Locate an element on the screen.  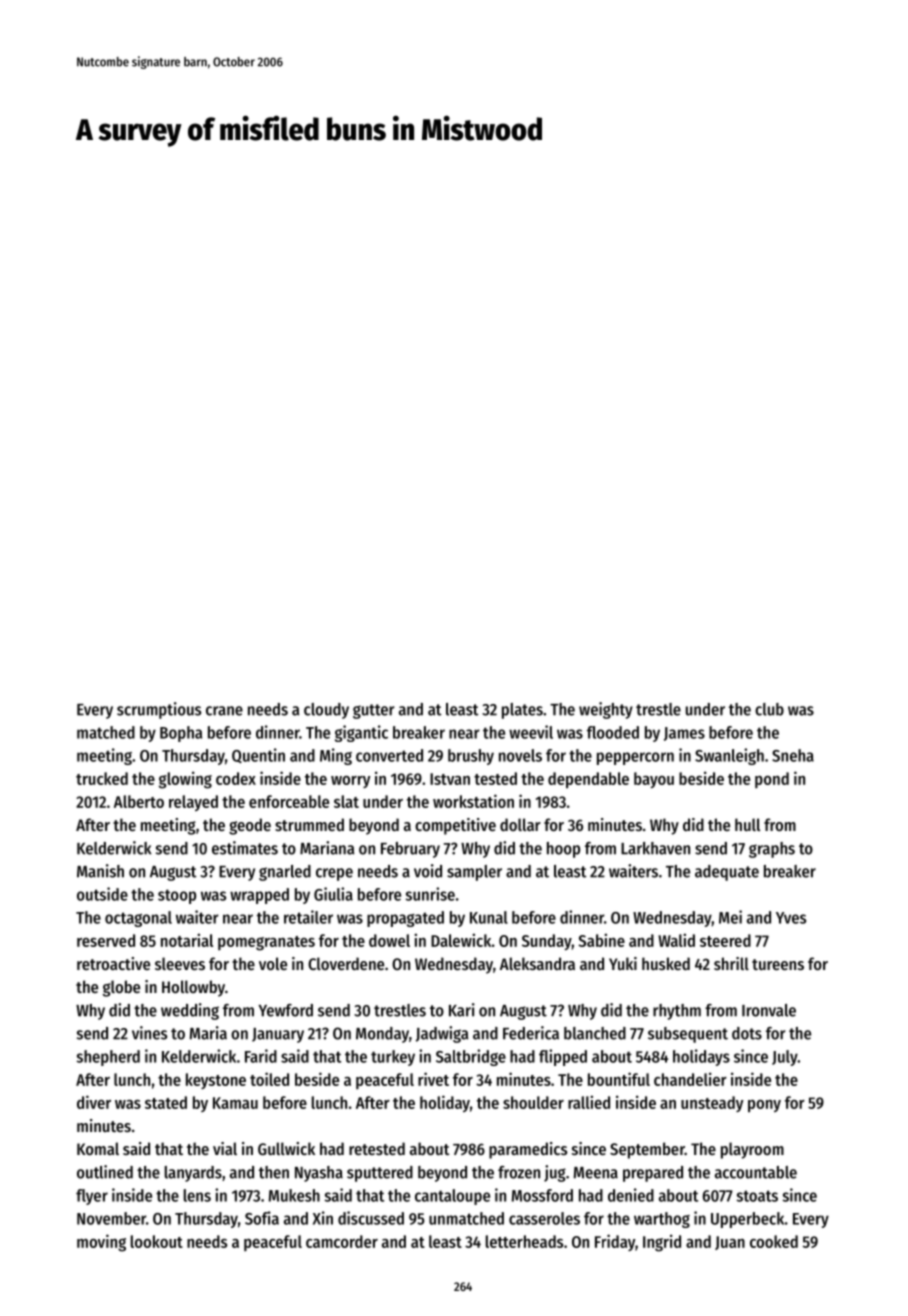
trucked is located at coordinates (102, 778).
